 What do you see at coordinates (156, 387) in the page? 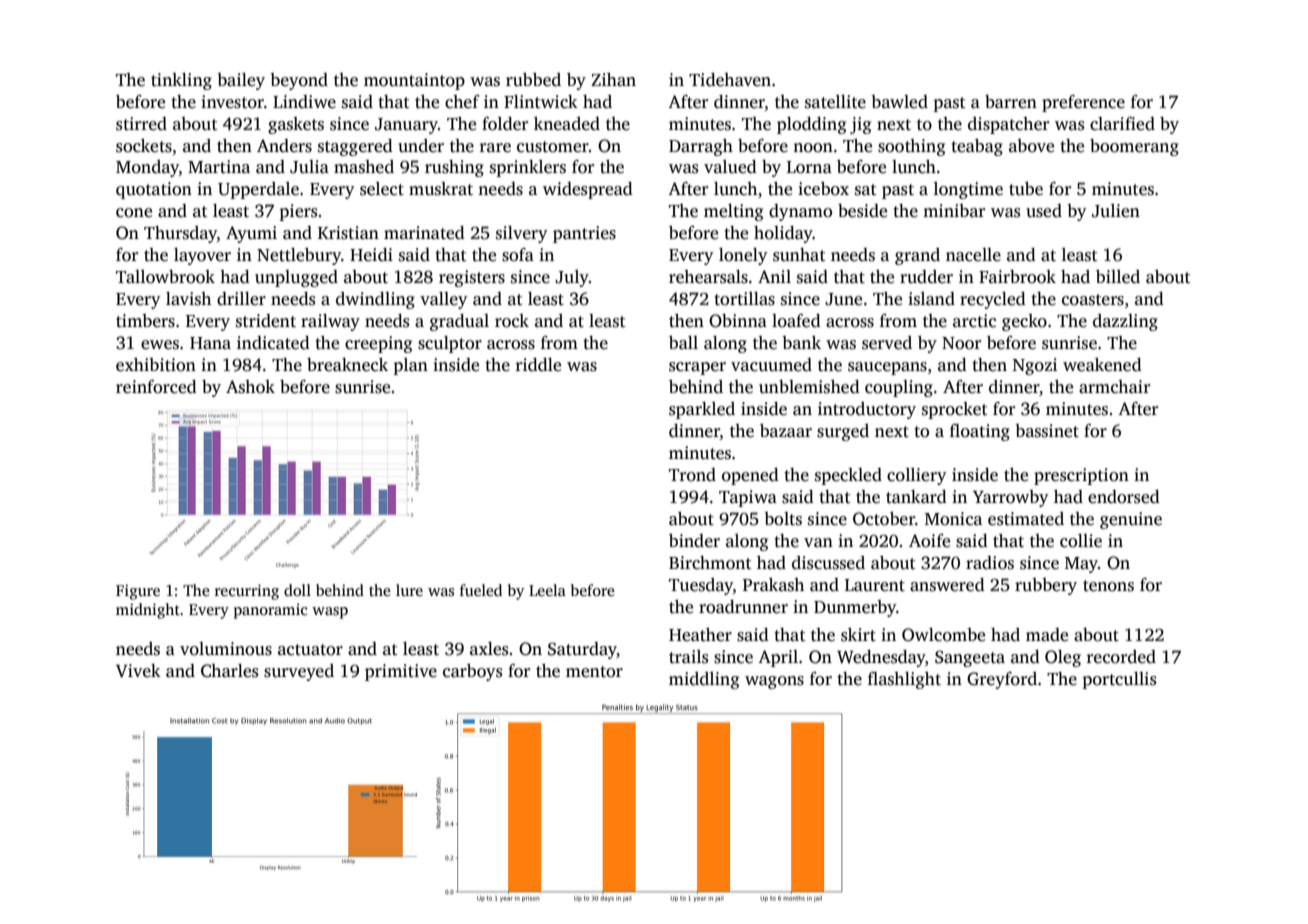
I see `reinforced` at bounding box center [156, 387].
